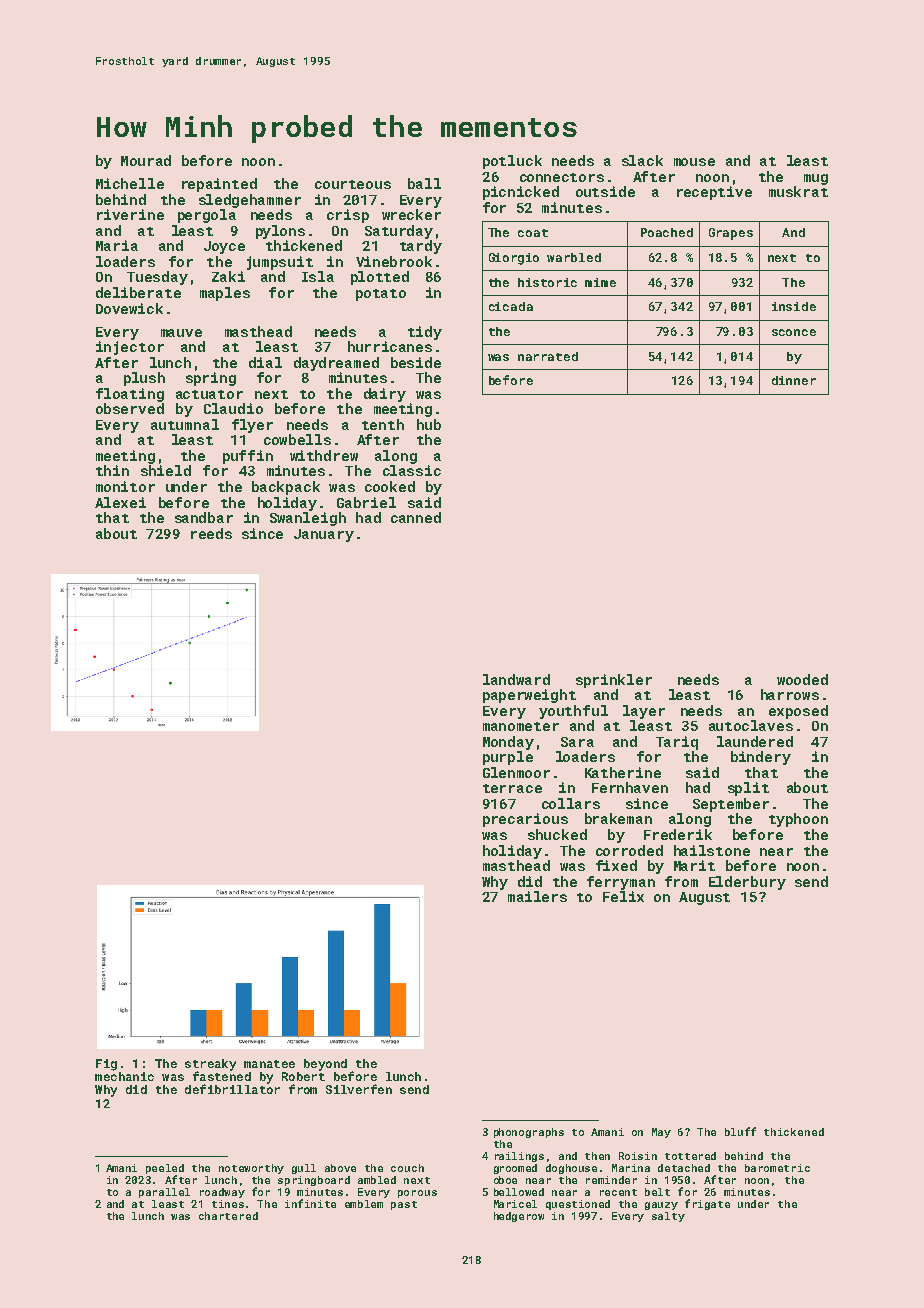  I want to click on beyond, so click(325, 1065).
